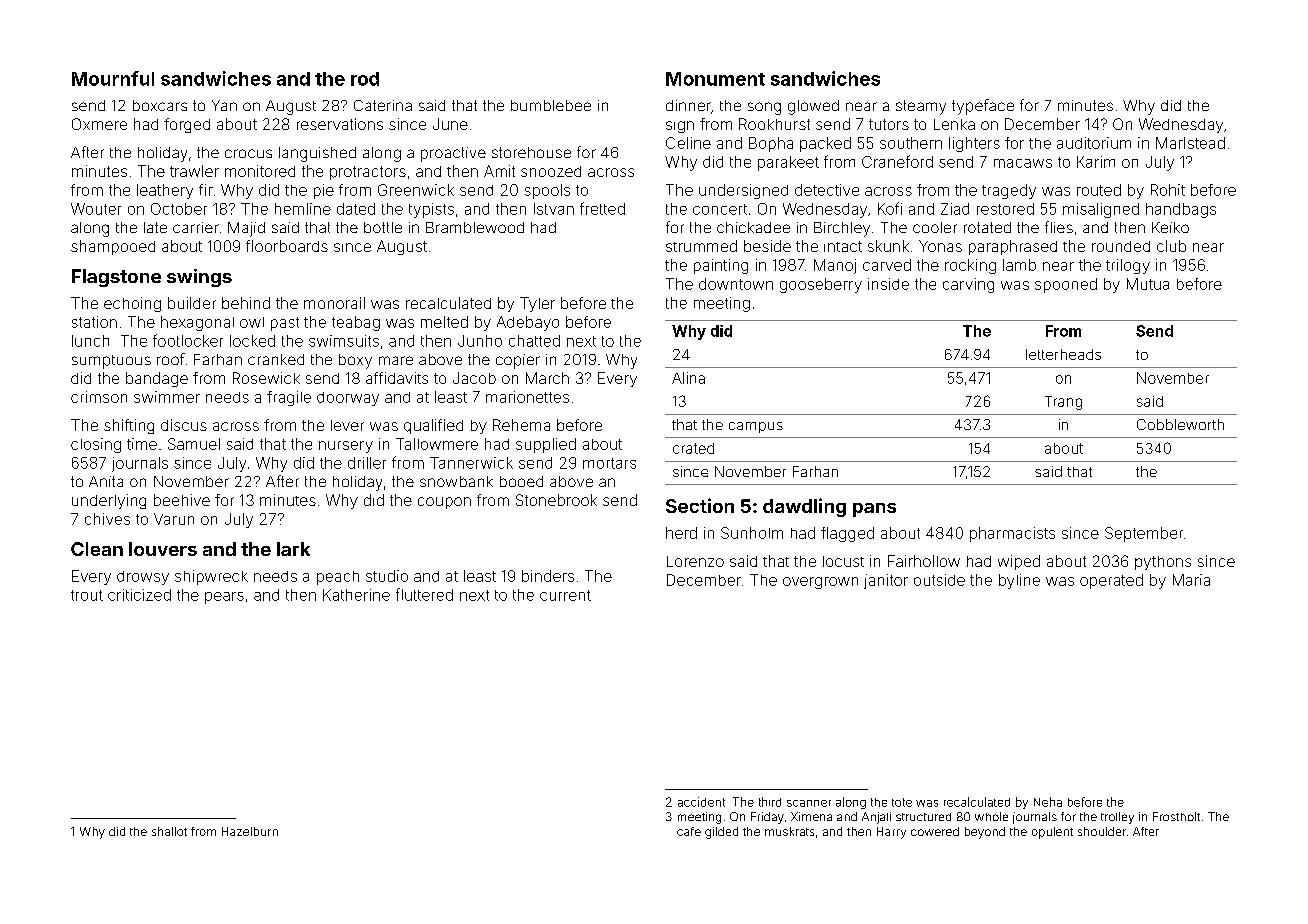  I want to click on downtown, so click(736, 284).
